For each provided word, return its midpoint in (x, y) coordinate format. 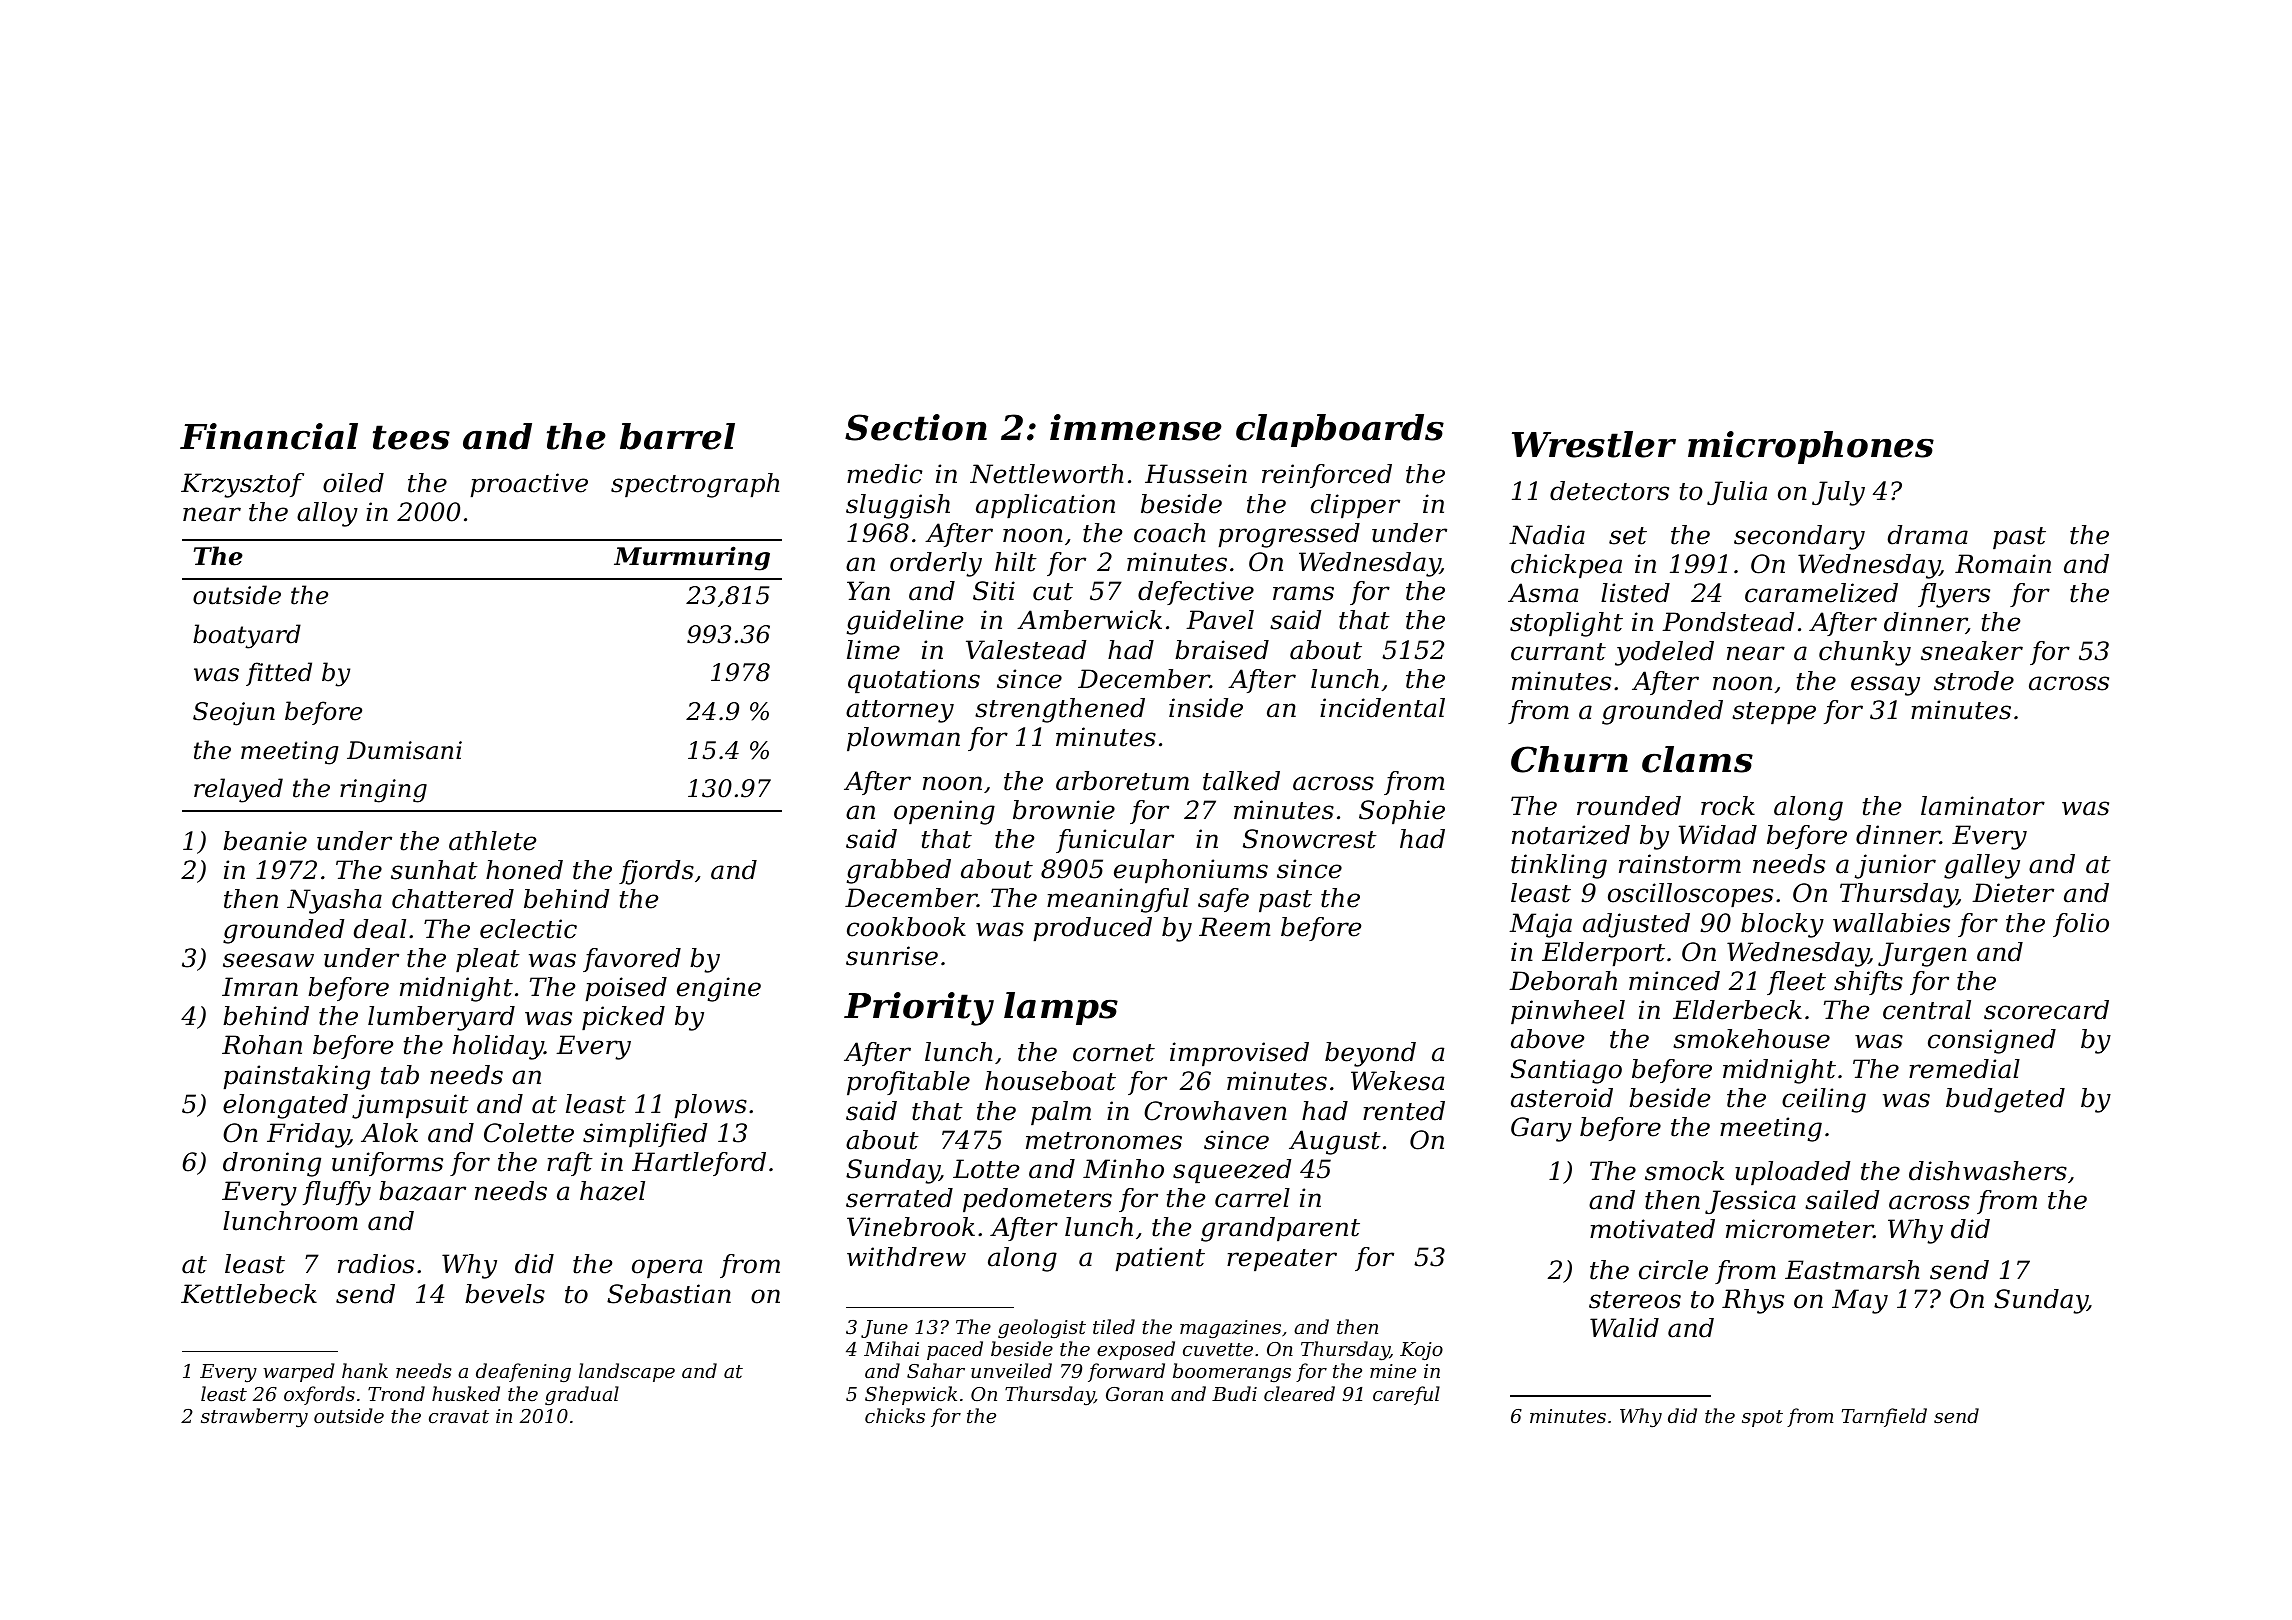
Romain (2003, 564)
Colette (529, 1133)
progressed (1289, 535)
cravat (459, 1416)
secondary (1799, 537)
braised (1222, 650)
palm (1061, 1113)
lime (873, 650)
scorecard (2046, 1010)
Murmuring (692, 558)
